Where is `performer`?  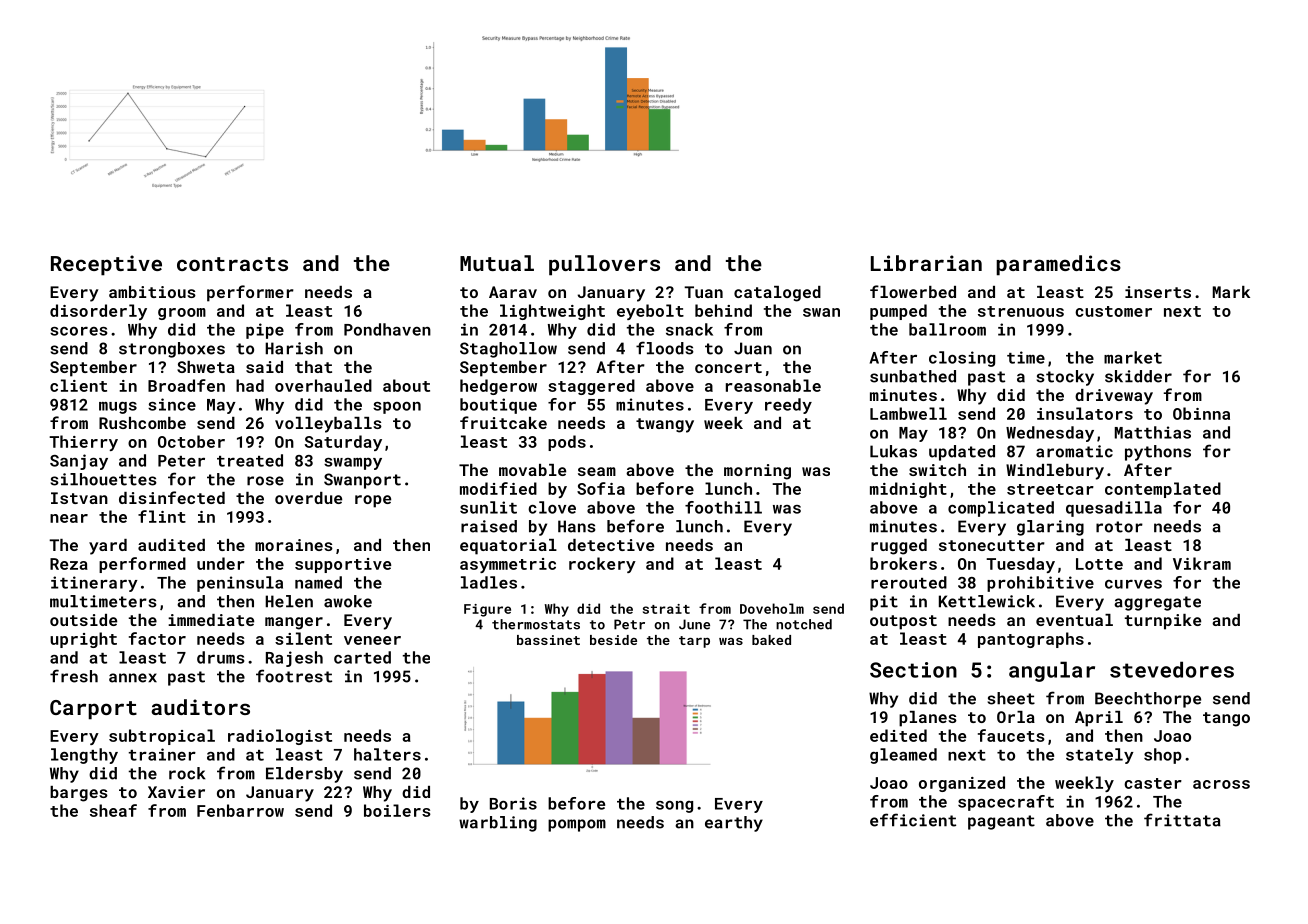 performer is located at coordinates (250, 293).
